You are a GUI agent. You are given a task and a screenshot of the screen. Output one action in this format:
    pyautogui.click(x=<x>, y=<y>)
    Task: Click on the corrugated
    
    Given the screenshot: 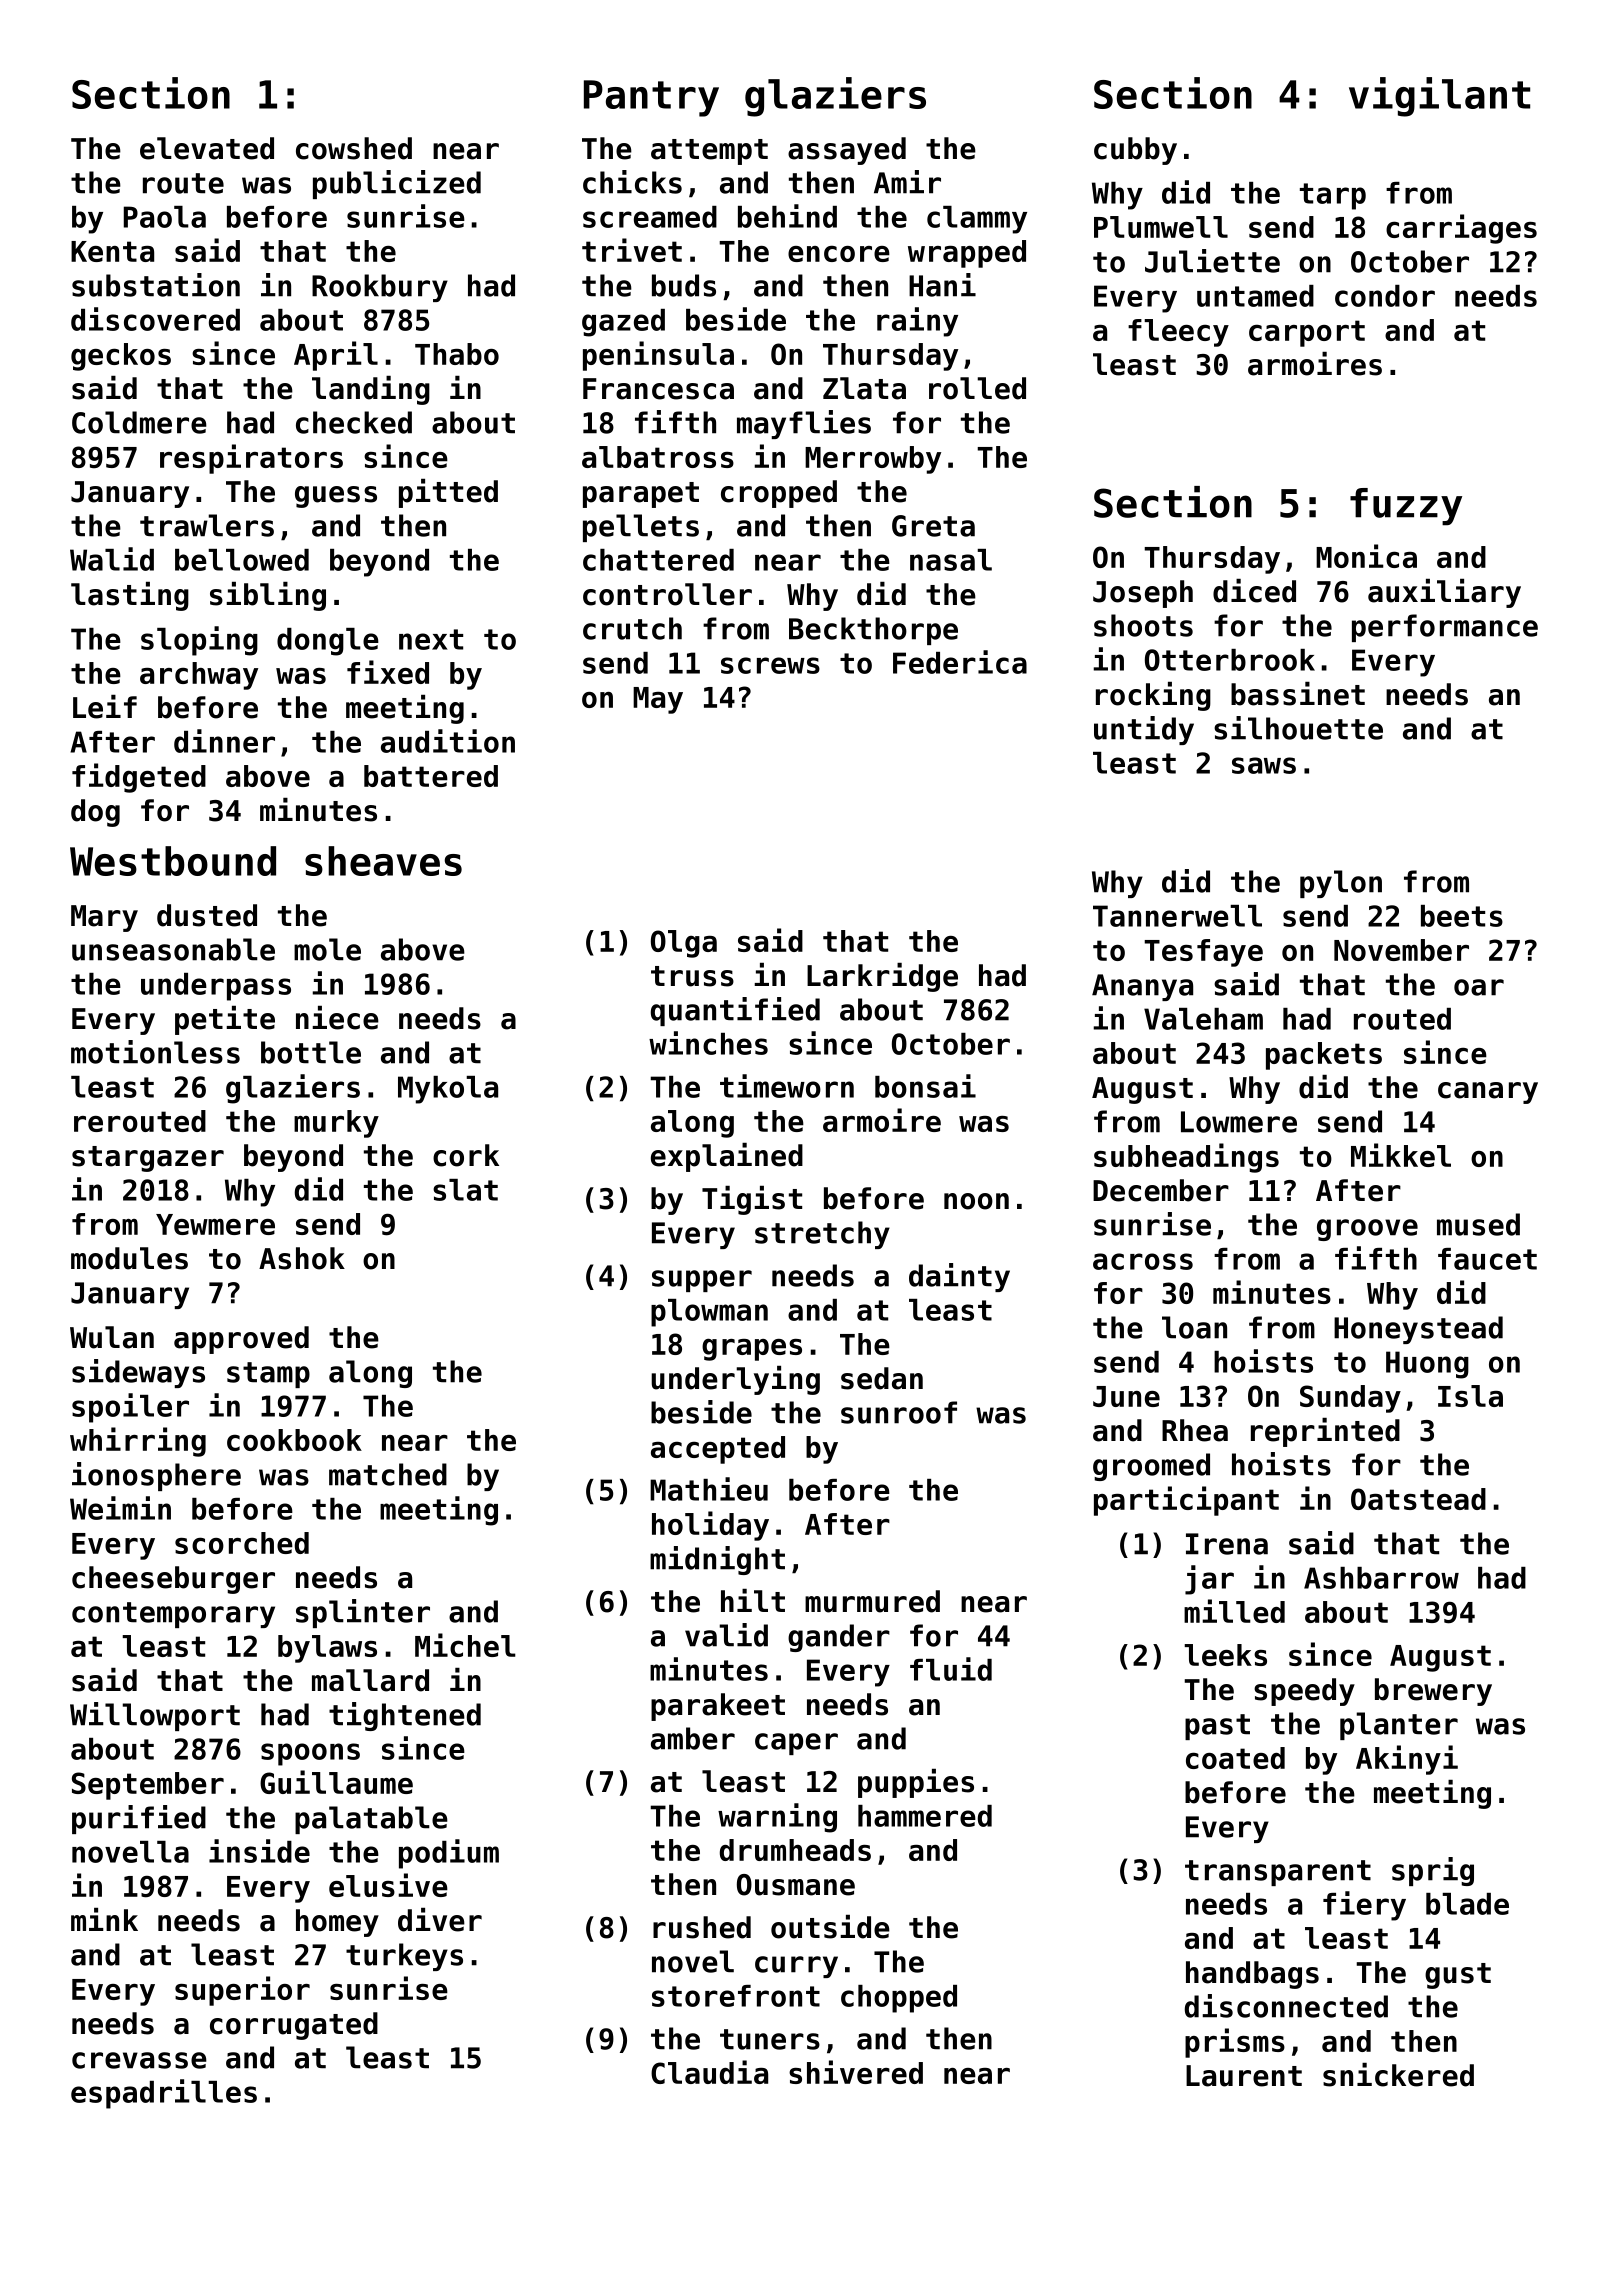 What is the action you would take?
    pyautogui.click(x=294, y=2026)
